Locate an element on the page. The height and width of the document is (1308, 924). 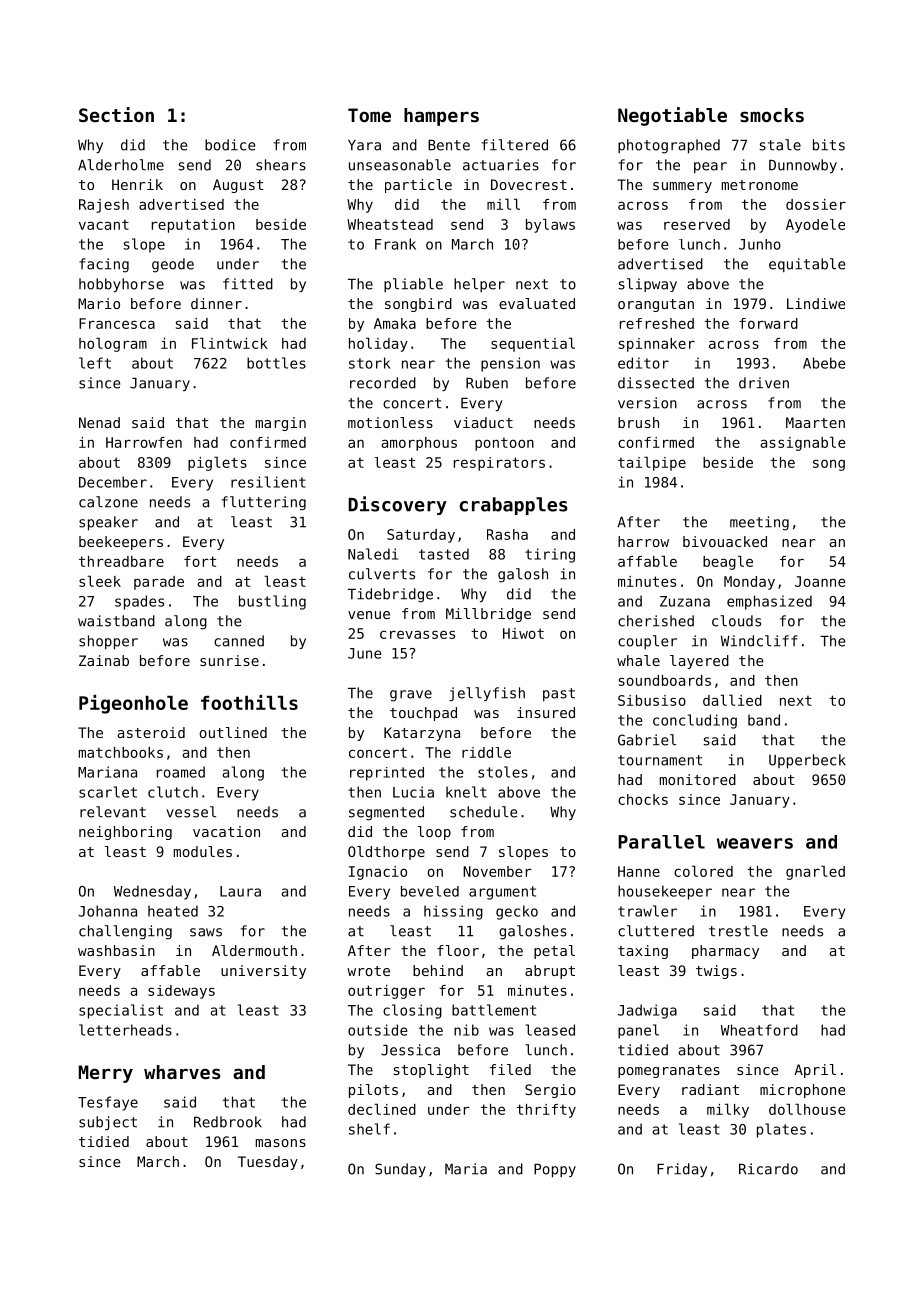
saws is located at coordinates (206, 932).
